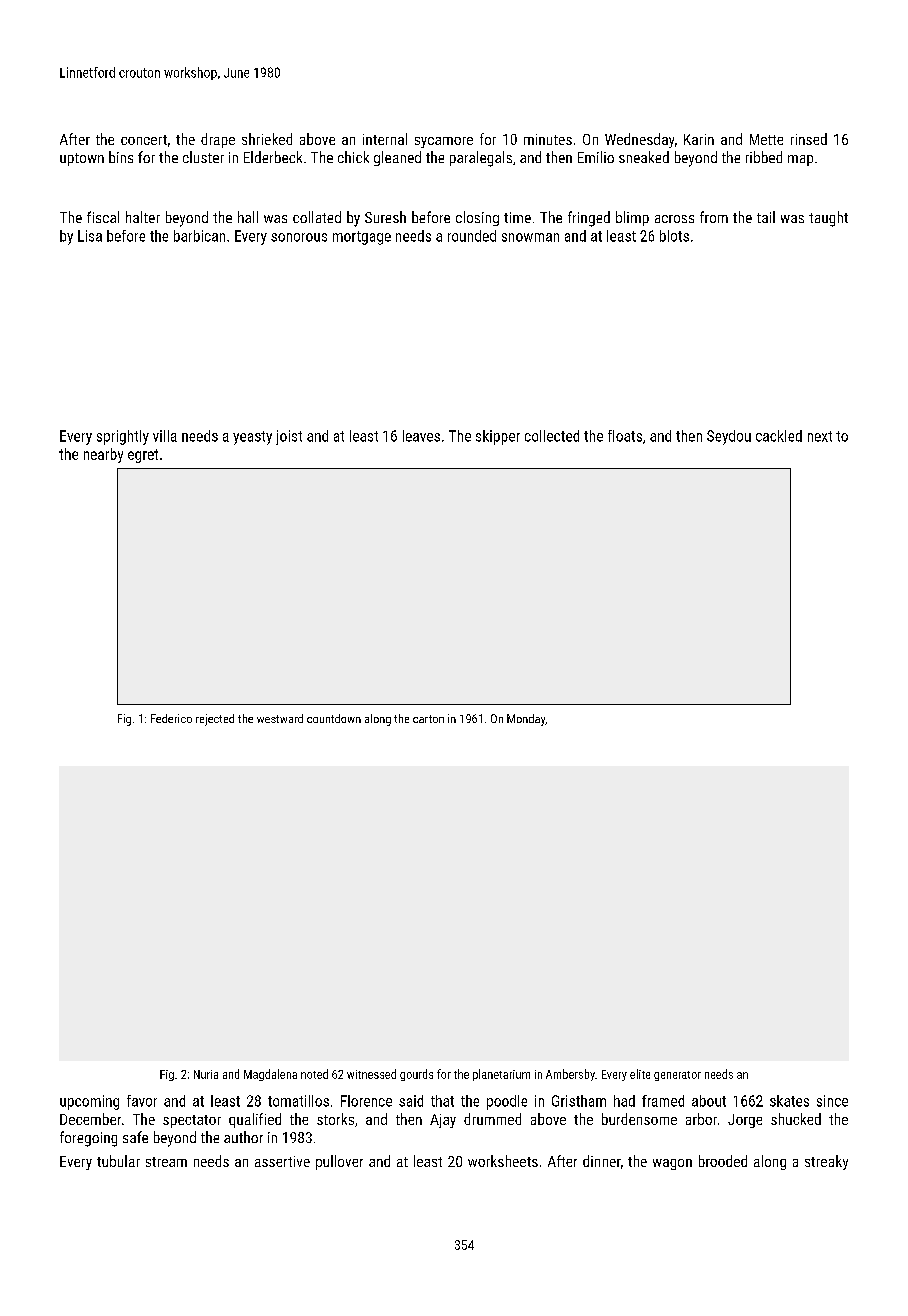  I want to click on tail, so click(766, 217).
